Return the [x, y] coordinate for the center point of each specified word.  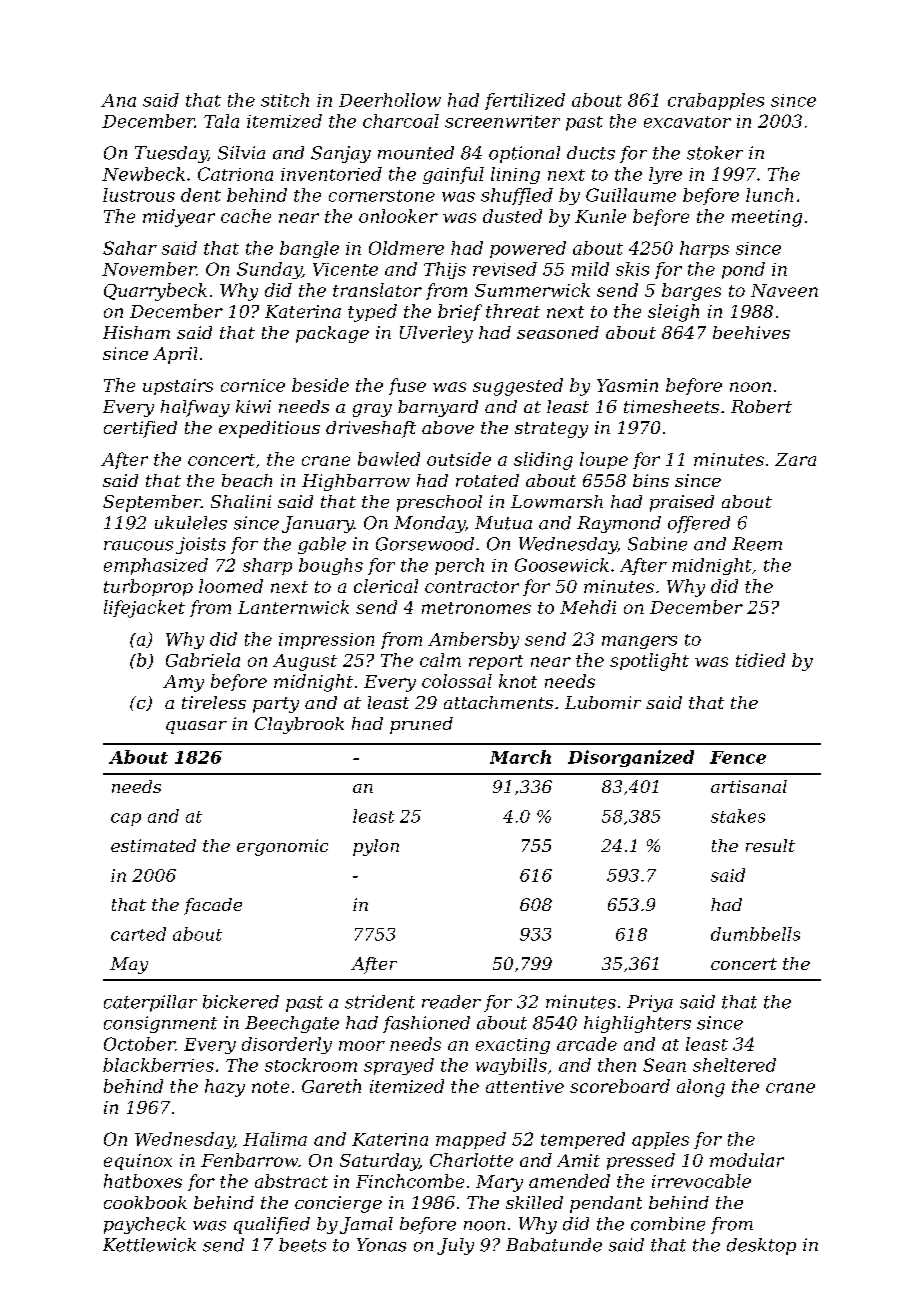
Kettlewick [149, 1245]
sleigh [673, 313]
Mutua [503, 523]
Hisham [136, 332]
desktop [761, 1246]
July [455, 1246]
